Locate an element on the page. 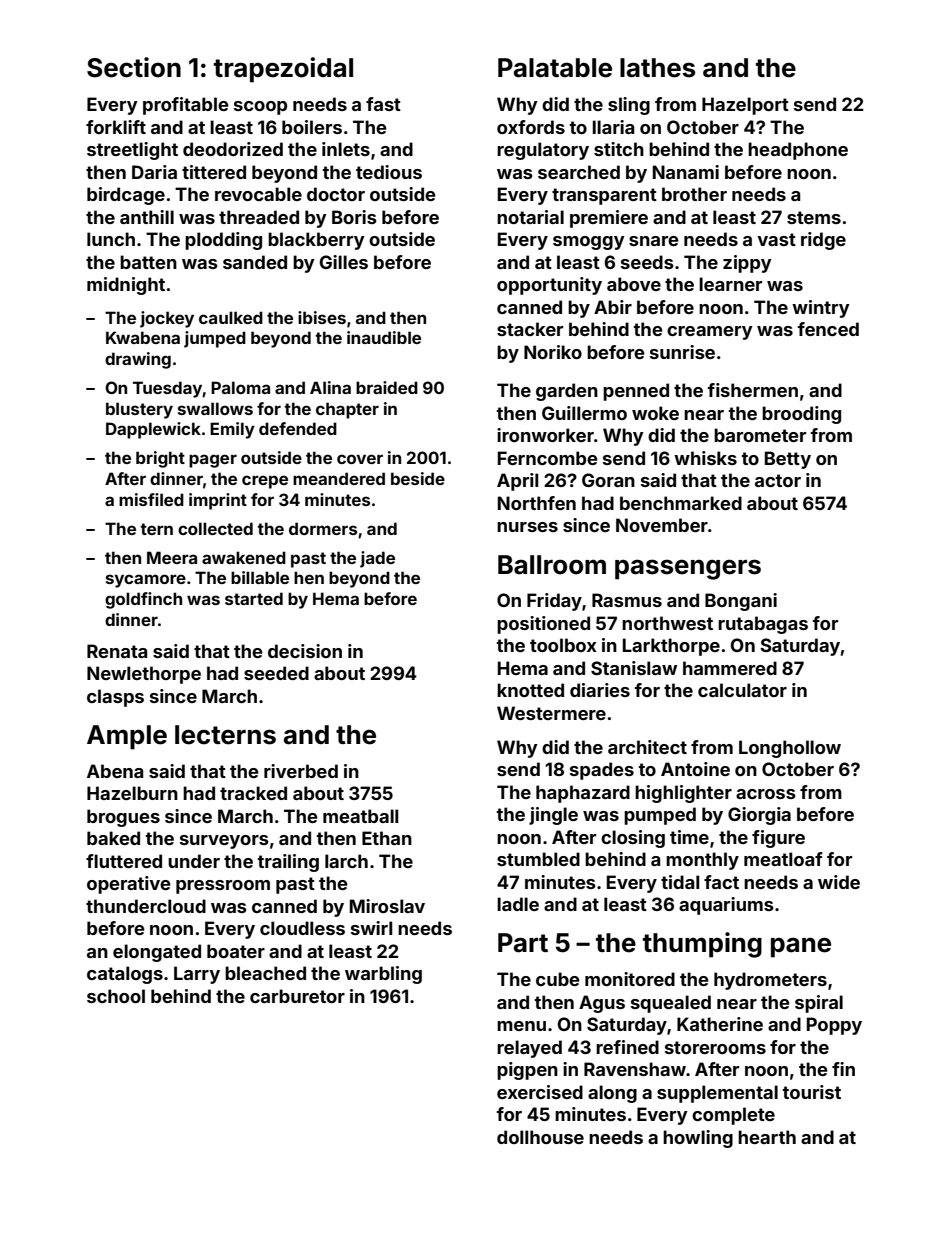 The width and height of the document is (952, 1233). ladle is located at coordinates (518, 904).
